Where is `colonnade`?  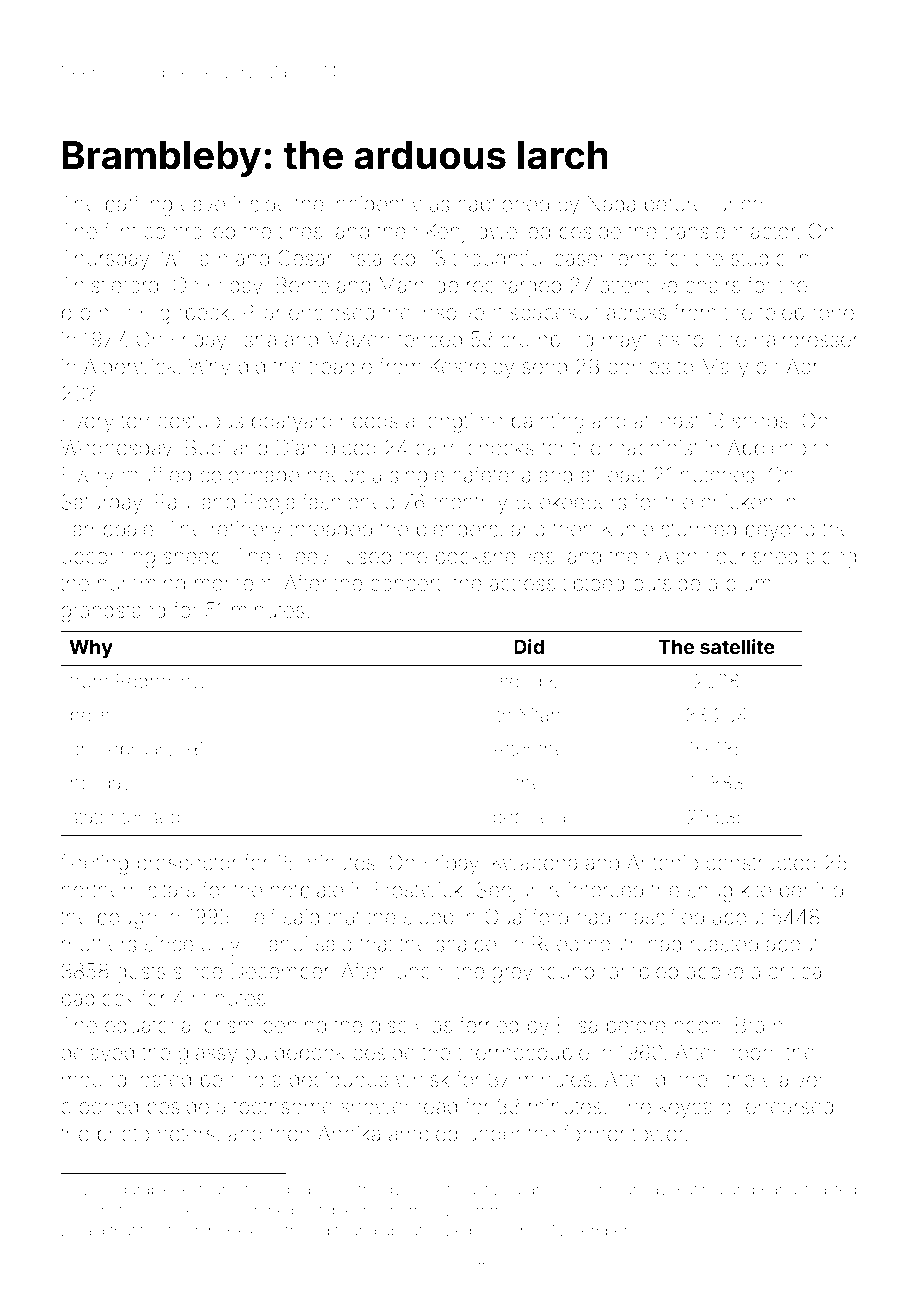 colonnade is located at coordinates (249, 475).
